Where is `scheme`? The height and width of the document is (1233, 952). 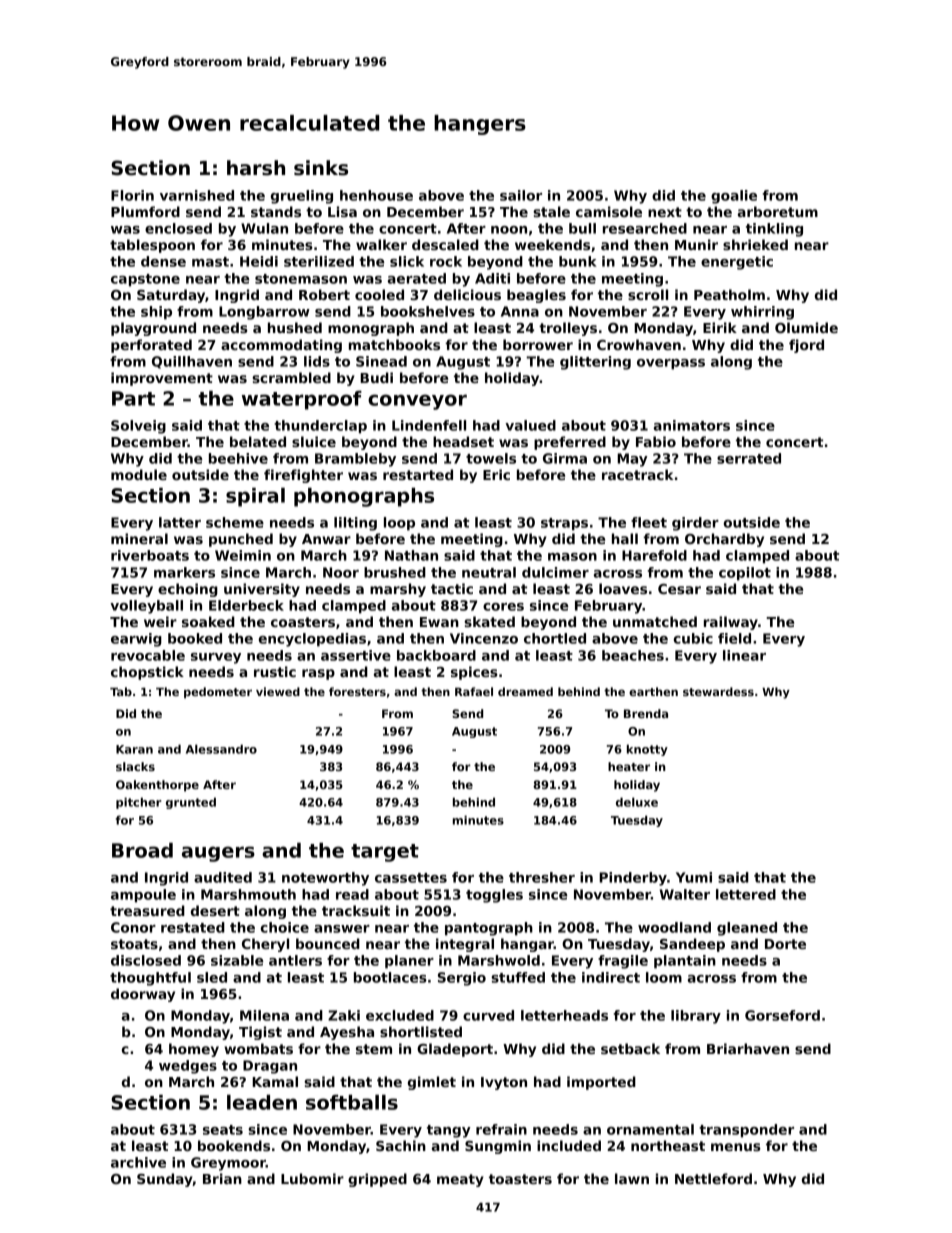
scheme is located at coordinates (235, 522).
